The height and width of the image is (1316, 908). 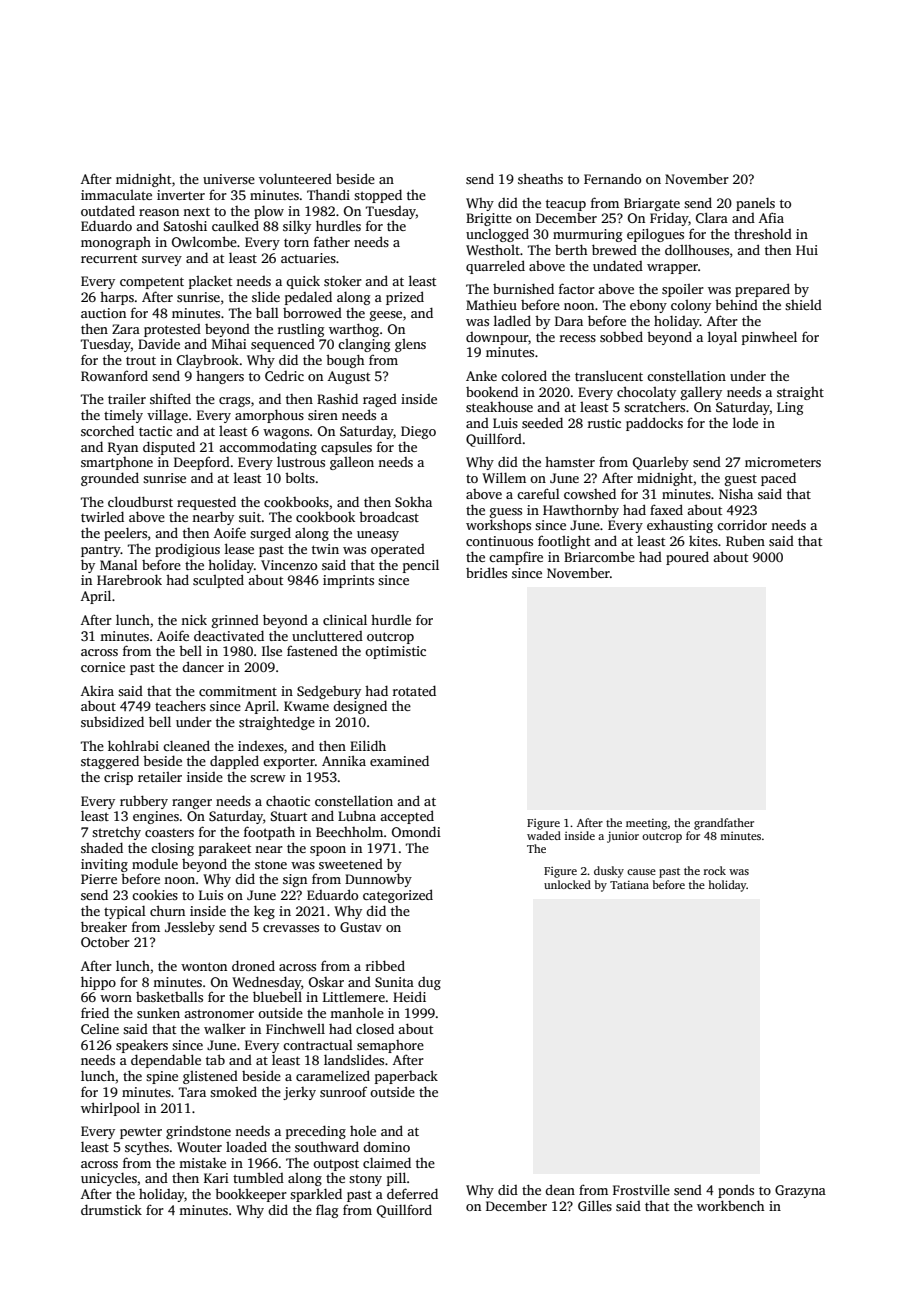 I want to click on universe, so click(x=229, y=179).
